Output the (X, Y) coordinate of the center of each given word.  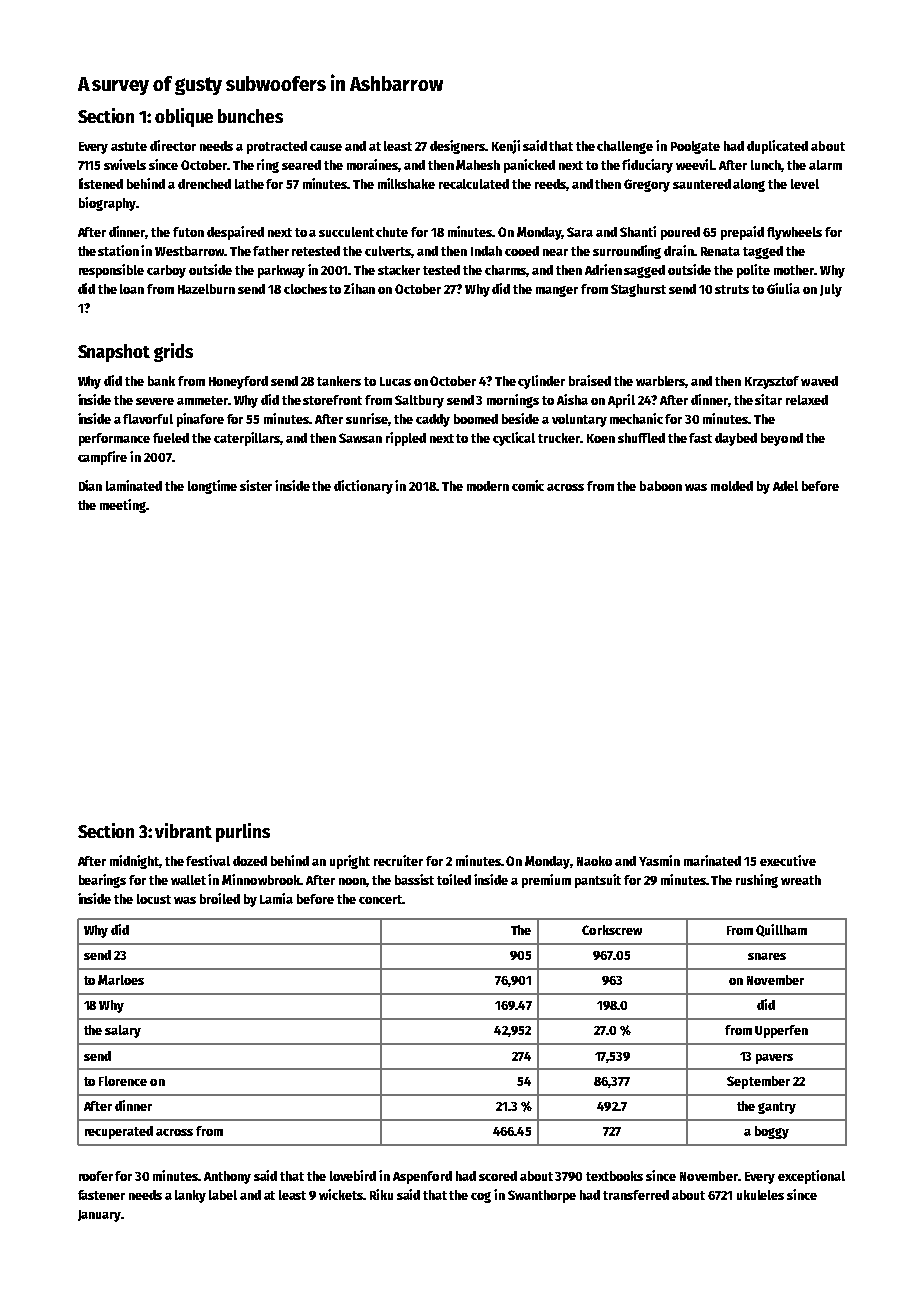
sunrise (367, 418)
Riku (381, 1194)
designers (458, 147)
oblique (184, 117)
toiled (454, 879)
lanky (190, 1196)
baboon (661, 486)
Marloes (121, 980)
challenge (625, 147)
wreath (801, 880)
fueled (171, 438)
